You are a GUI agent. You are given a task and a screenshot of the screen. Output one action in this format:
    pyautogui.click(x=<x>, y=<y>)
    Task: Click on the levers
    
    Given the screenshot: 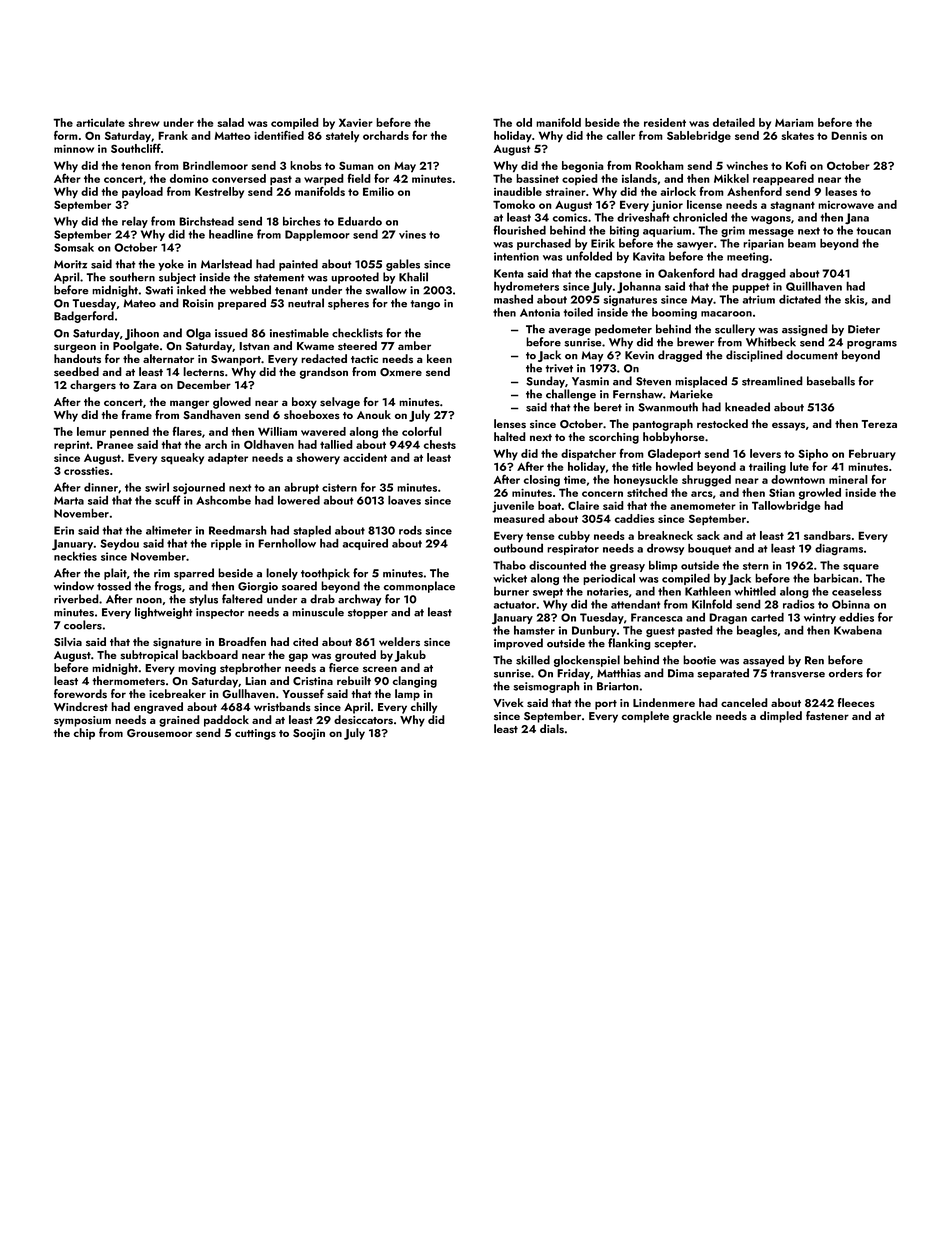 What is the action you would take?
    pyautogui.click(x=765, y=453)
